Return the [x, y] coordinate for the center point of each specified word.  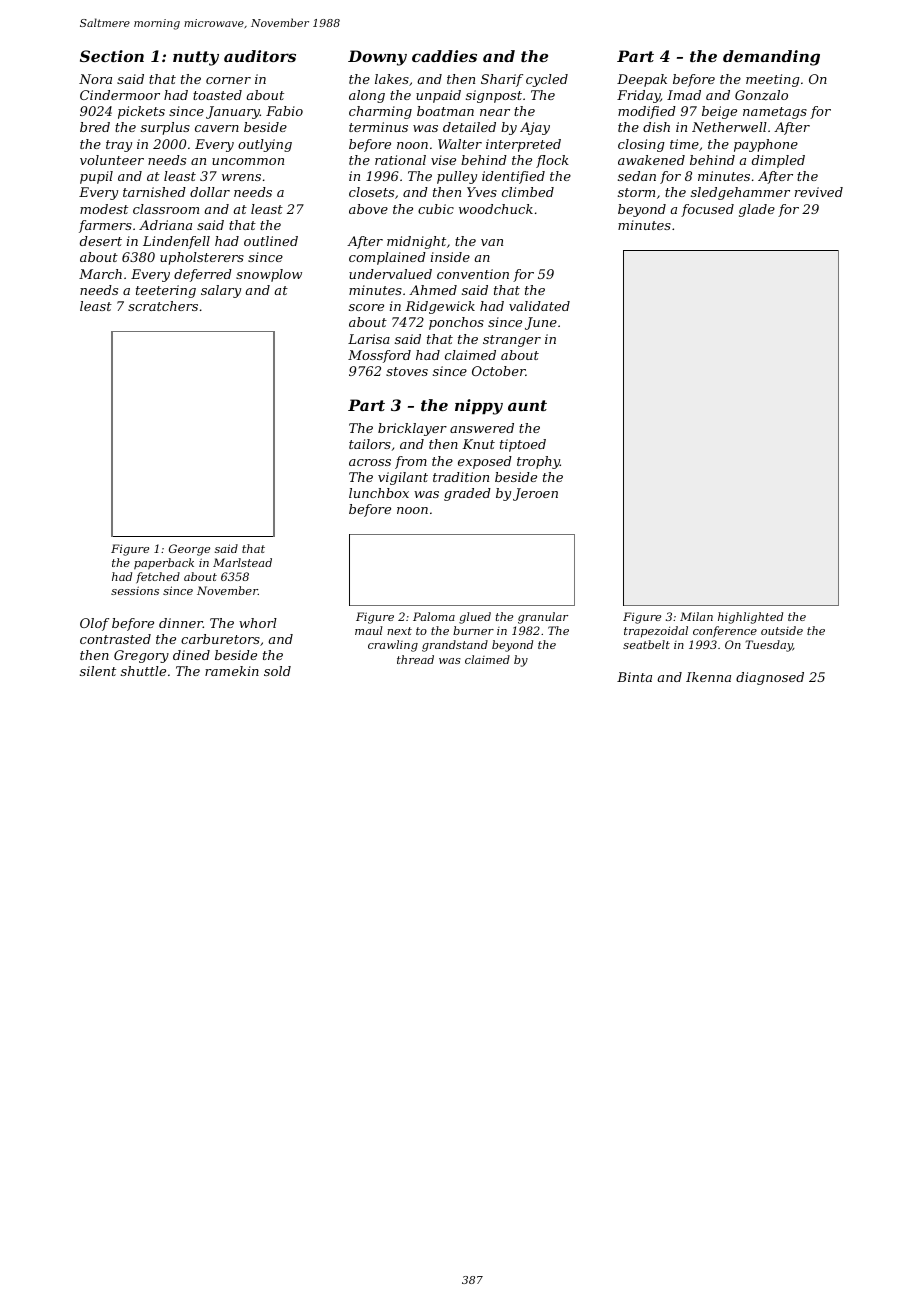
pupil [96, 177]
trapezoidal [656, 632]
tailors [370, 444]
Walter [460, 144]
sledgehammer [740, 193]
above [368, 209]
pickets [141, 112]
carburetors [220, 639]
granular [543, 618]
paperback [164, 564]
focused [707, 210]
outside [782, 630]
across [370, 462]
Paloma [434, 616]
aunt [527, 405]
